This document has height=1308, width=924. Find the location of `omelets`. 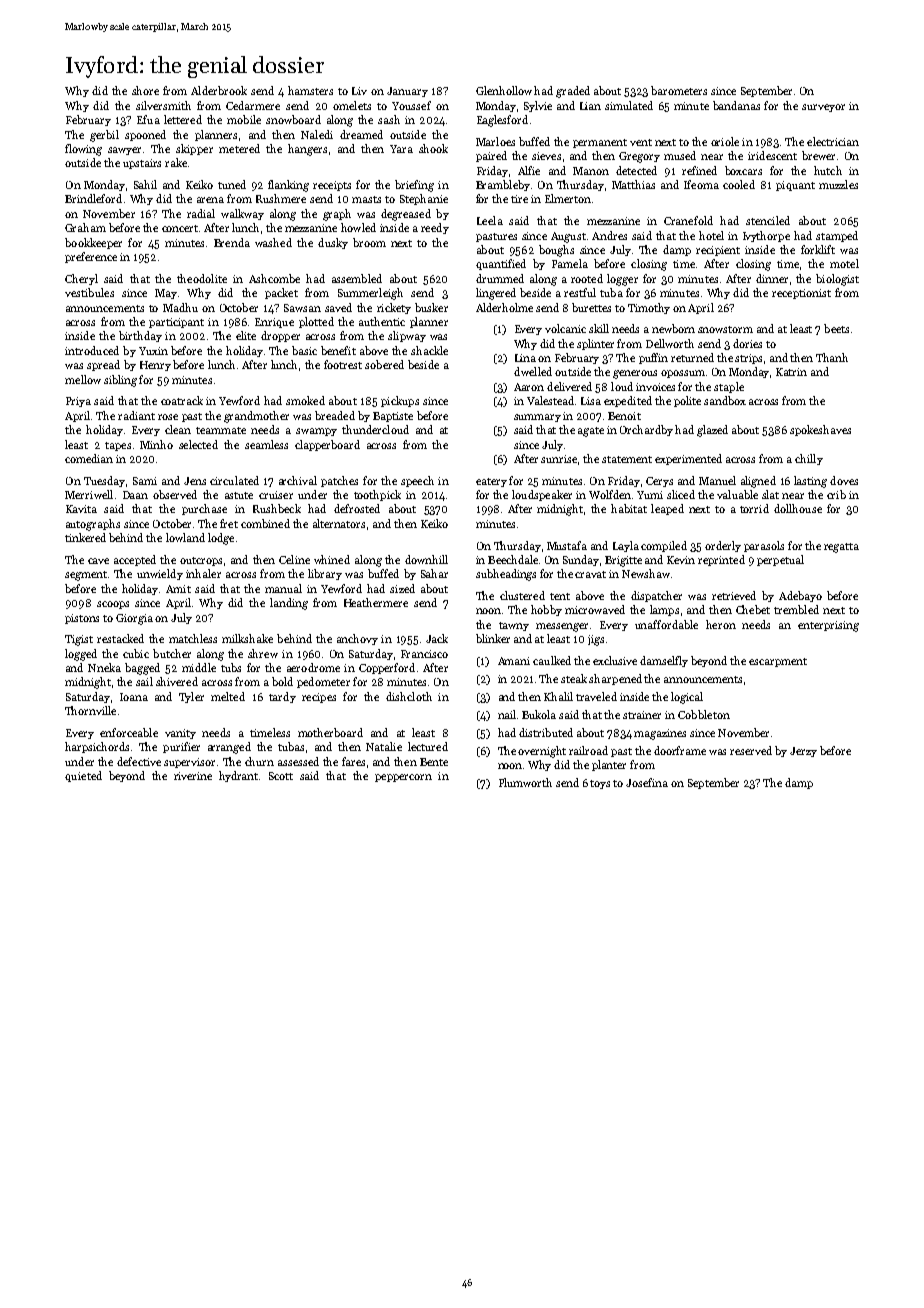

omelets is located at coordinates (352, 105).
